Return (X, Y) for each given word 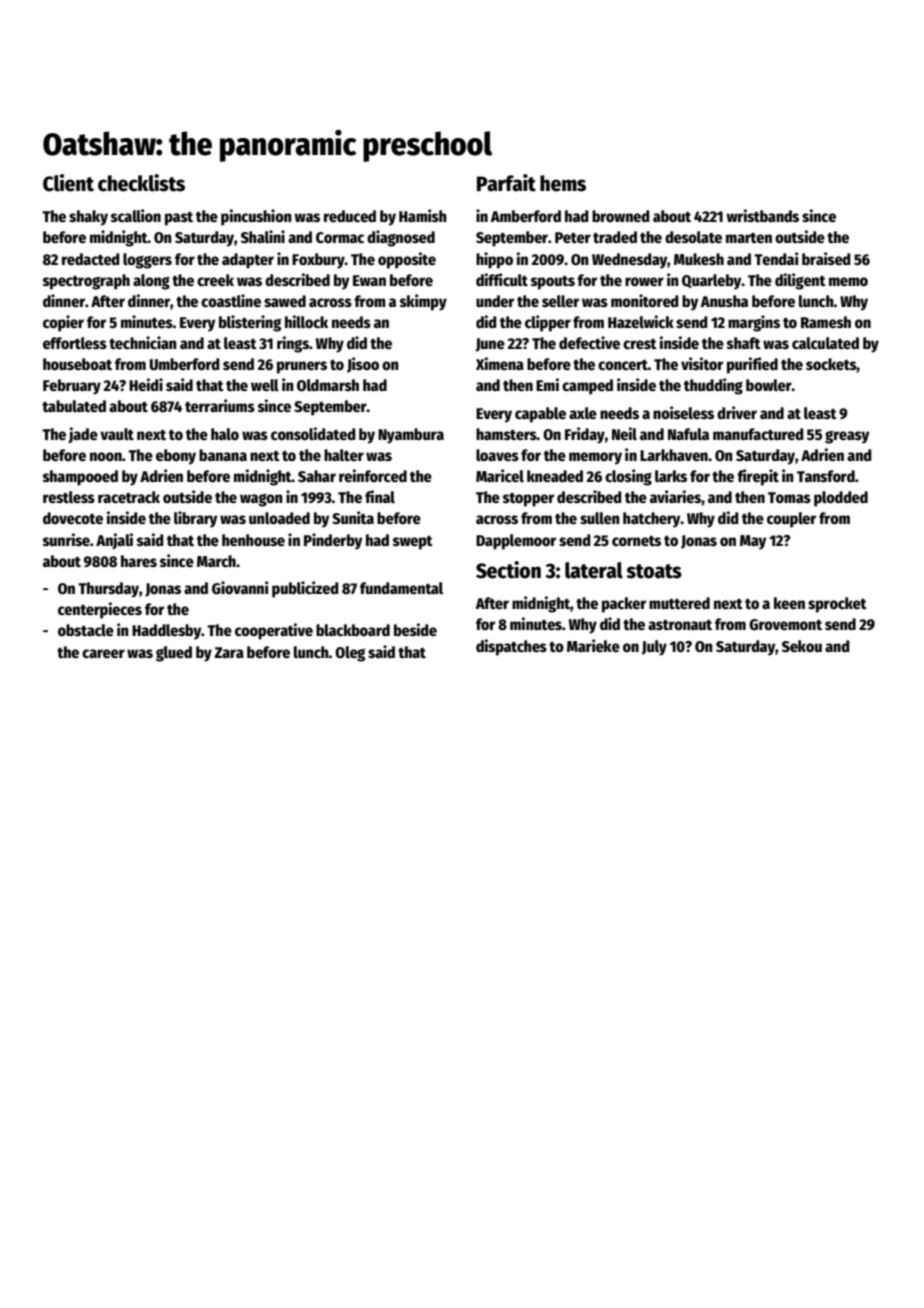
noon (106, 457)
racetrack (129, 497)
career (103, 653)
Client (68, 183)
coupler (791, 520)
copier (63, 323)
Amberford (526, 216)
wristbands (762, 216)
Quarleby (712, 282)
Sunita (353, 518)
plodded (841, 499)
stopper (528, 499)
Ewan (369, 280)
